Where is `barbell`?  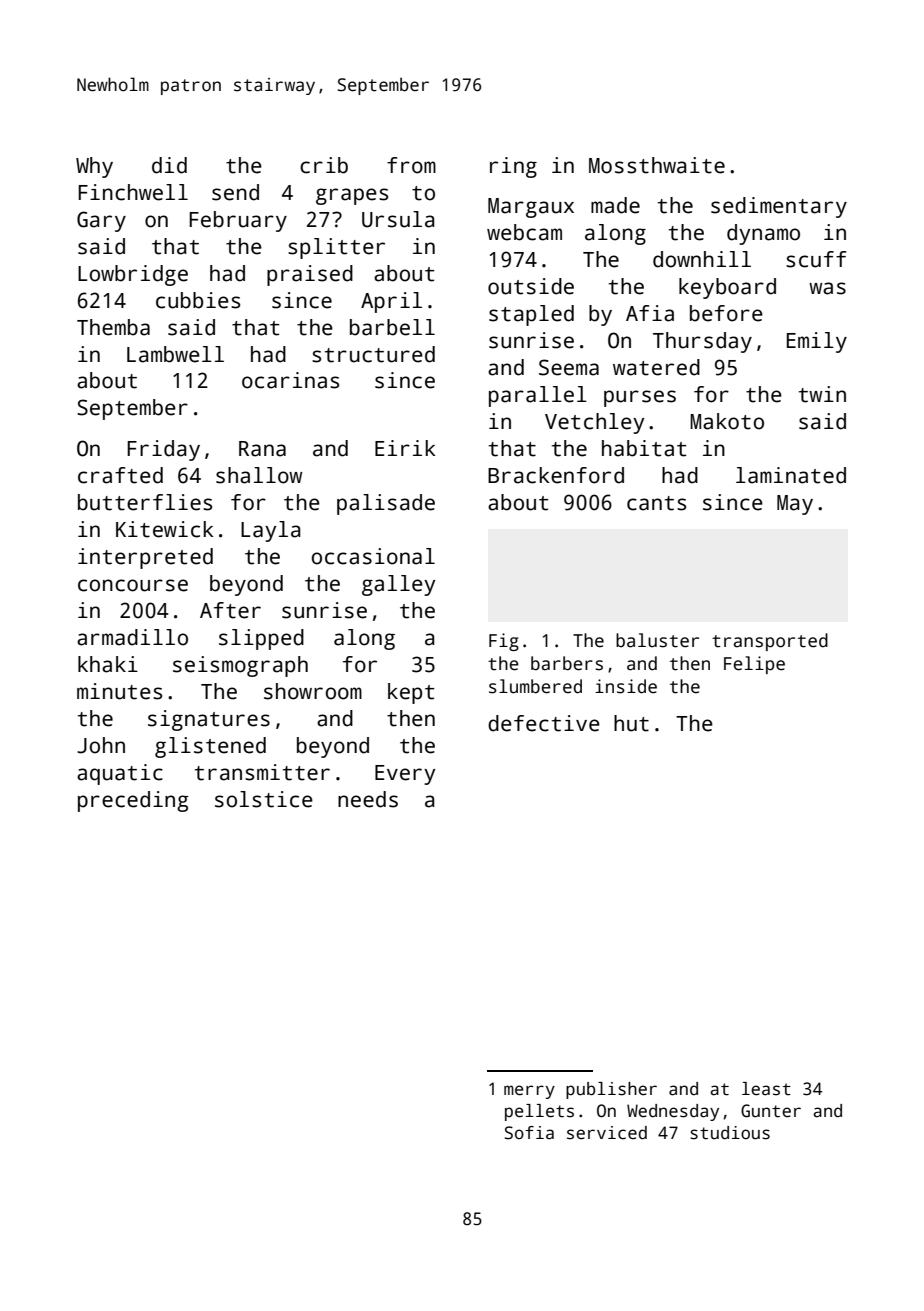 barbell is located at coordinates (392, 327).
